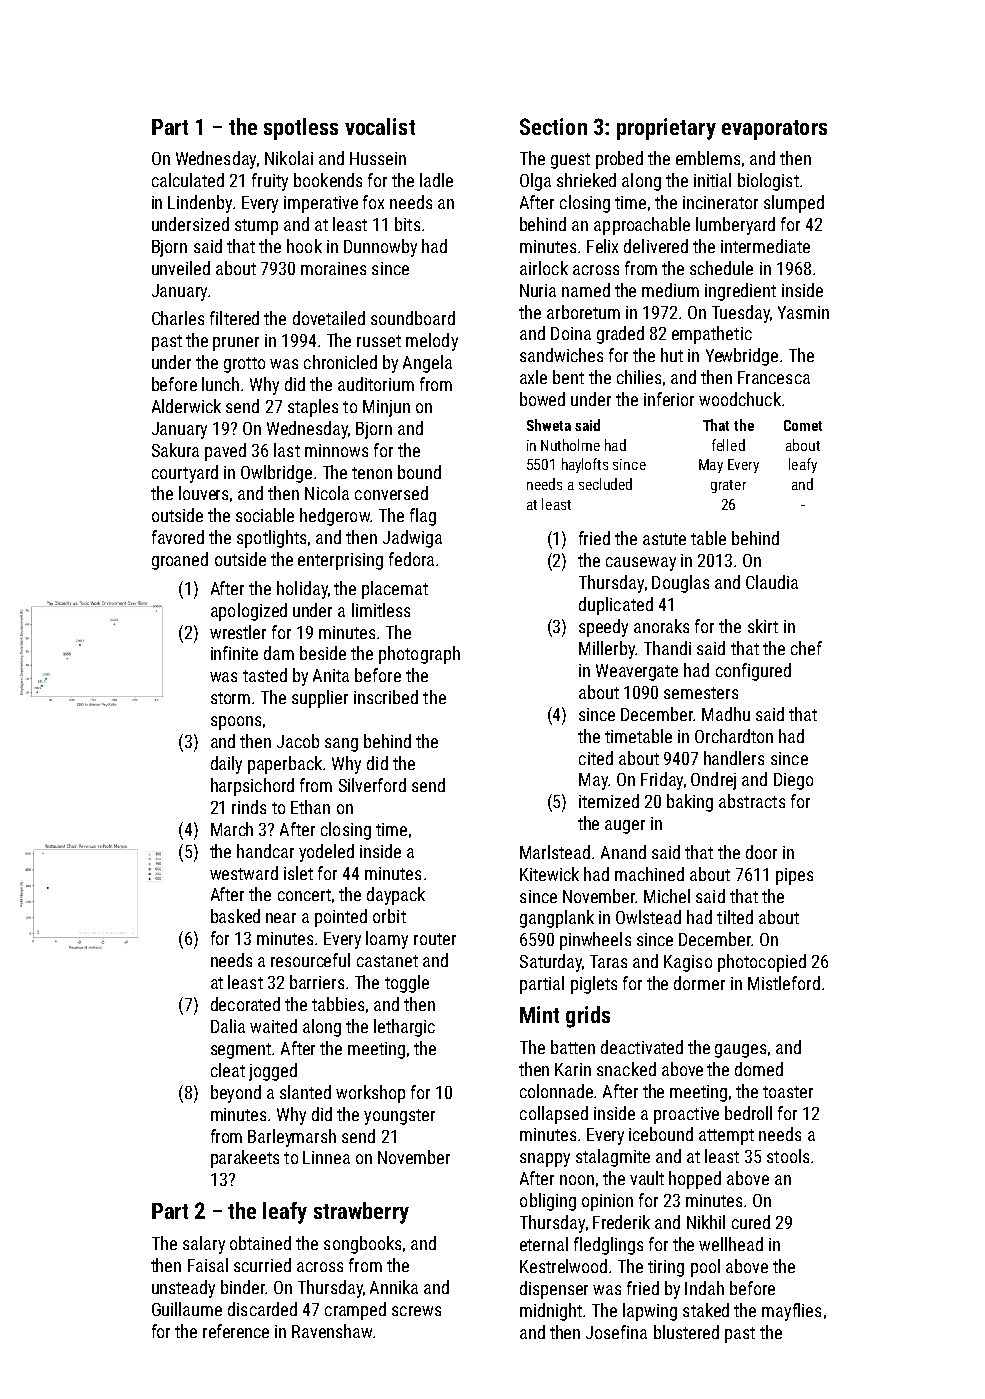  Describe the element at coordinates (666, 129) in the page. I see `proprietary` at that location.
